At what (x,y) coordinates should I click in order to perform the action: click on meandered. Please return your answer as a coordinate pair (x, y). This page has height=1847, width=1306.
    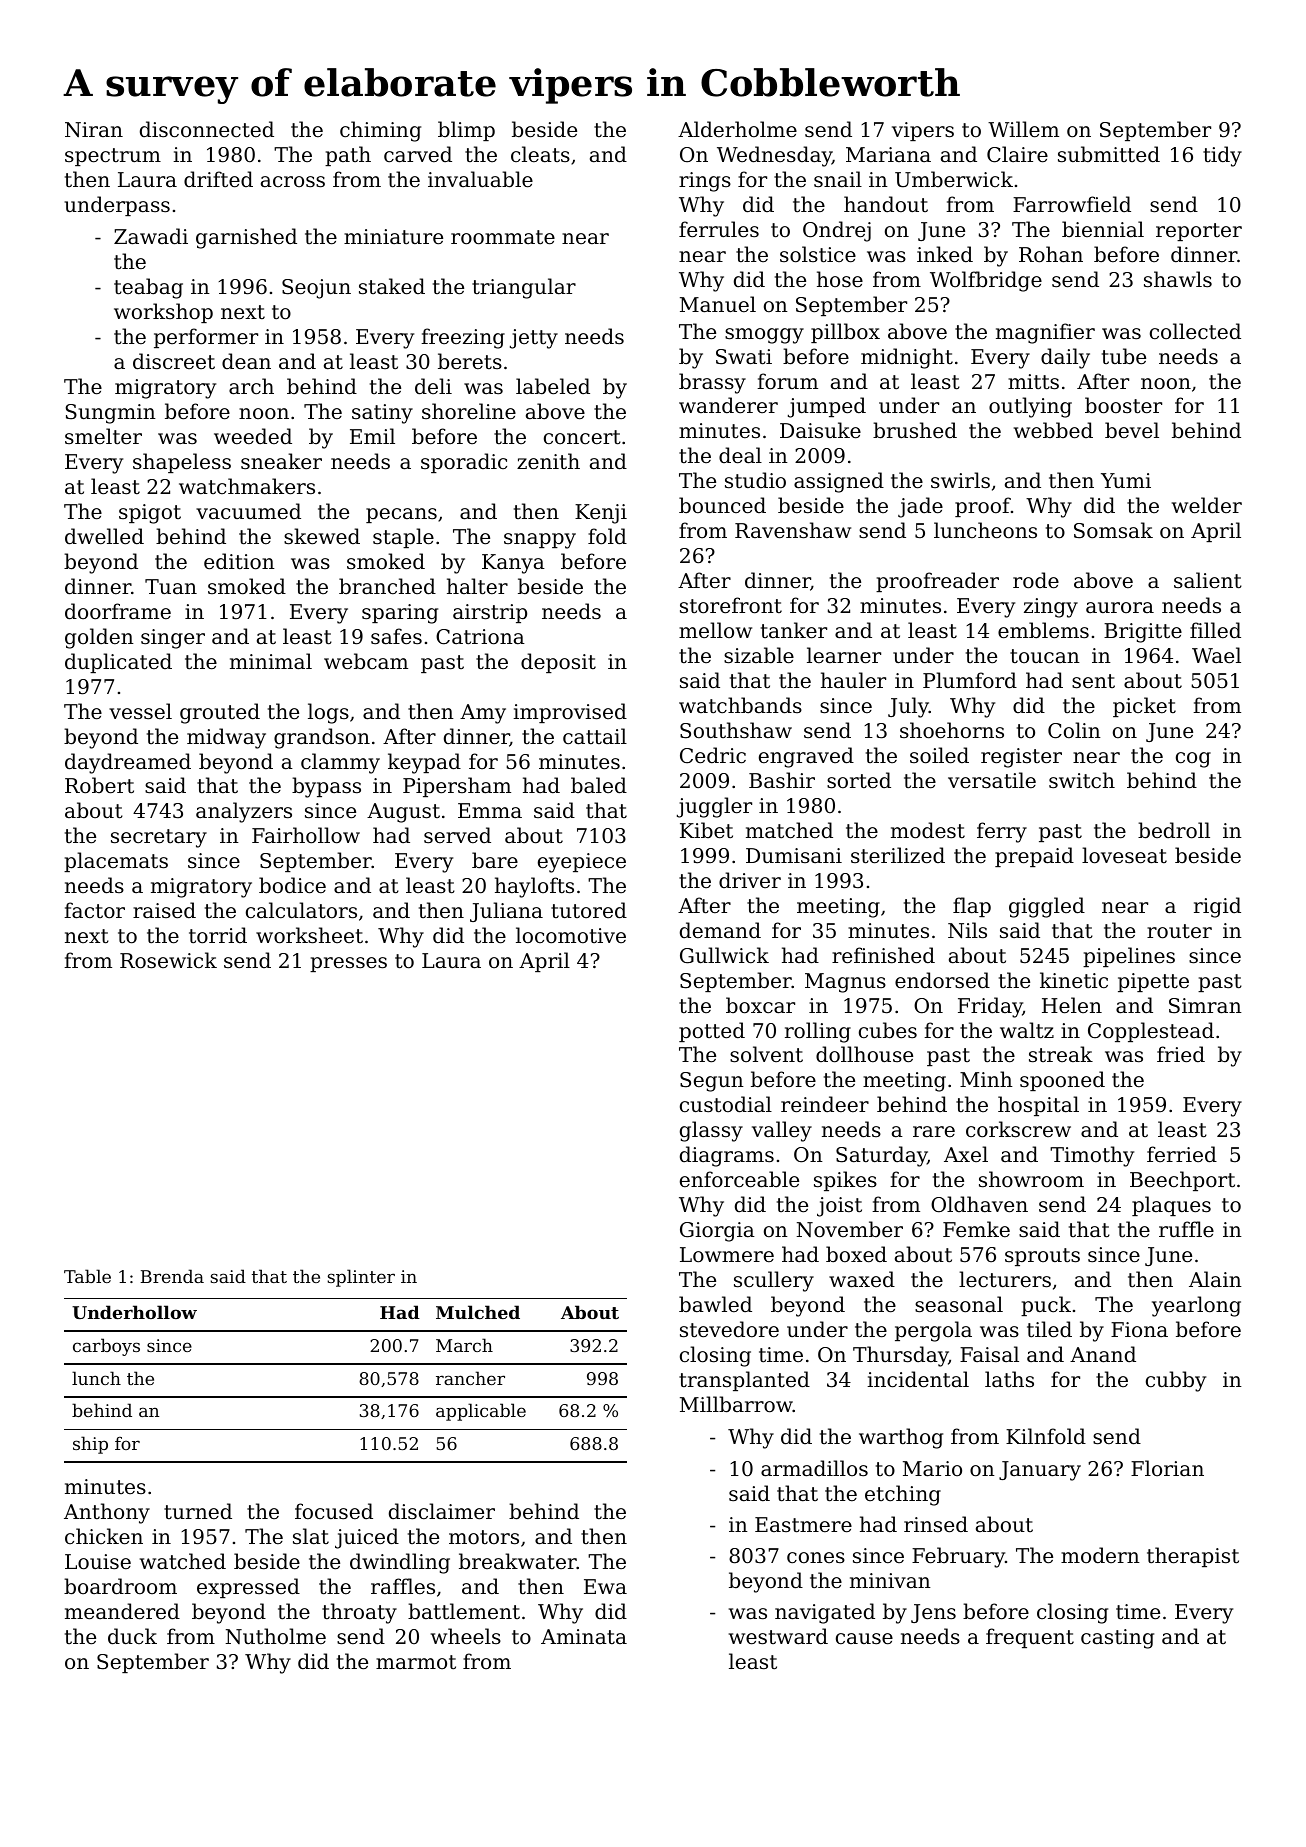
    Looking at the image, I should click on (122, 1611).
